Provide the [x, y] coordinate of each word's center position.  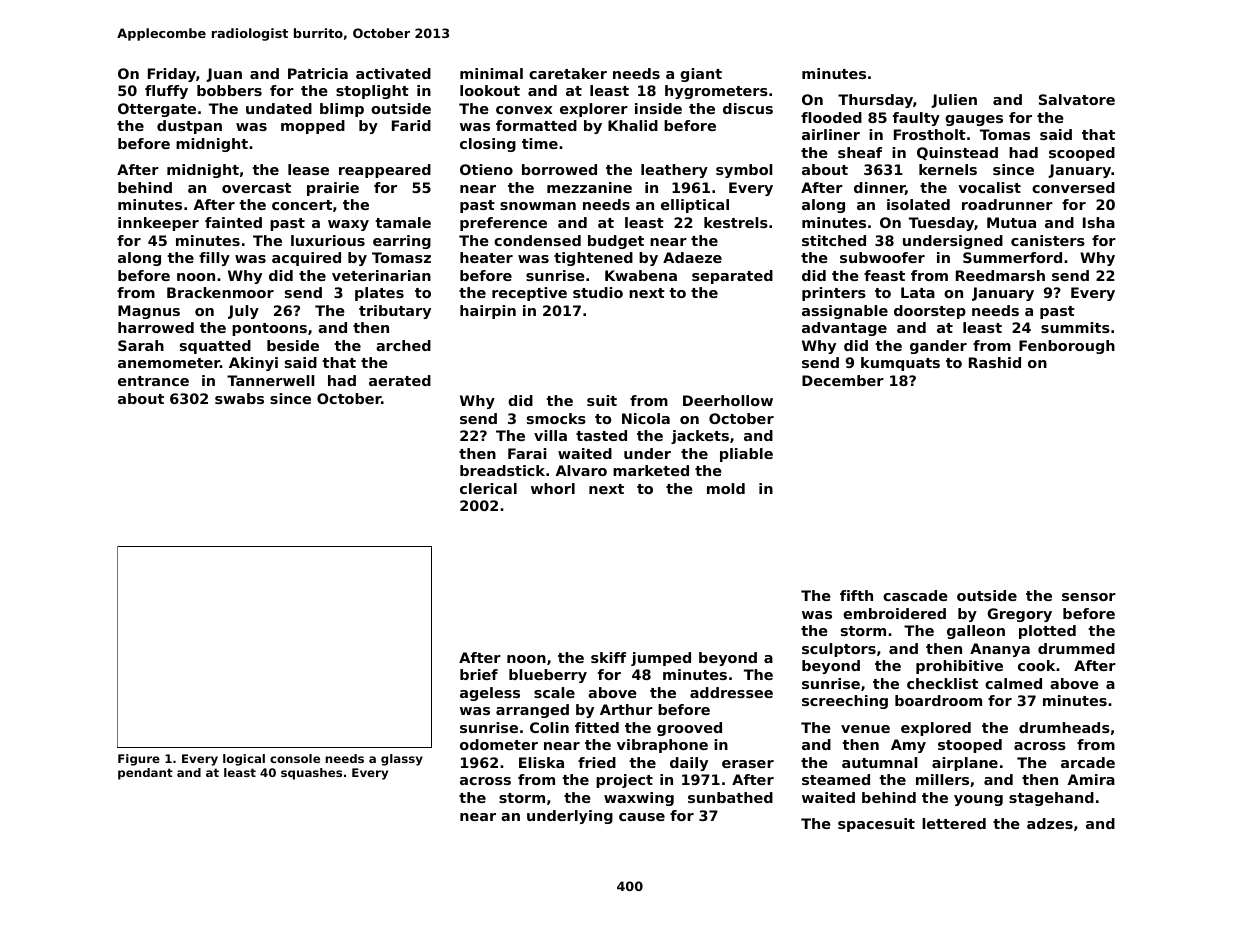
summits [1075, 327]
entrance [153, 381]
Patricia [318, 73]
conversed [1073, 187]
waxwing [639, 799]
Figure [139, 760]
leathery [674, 171]
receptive [529, 294]
